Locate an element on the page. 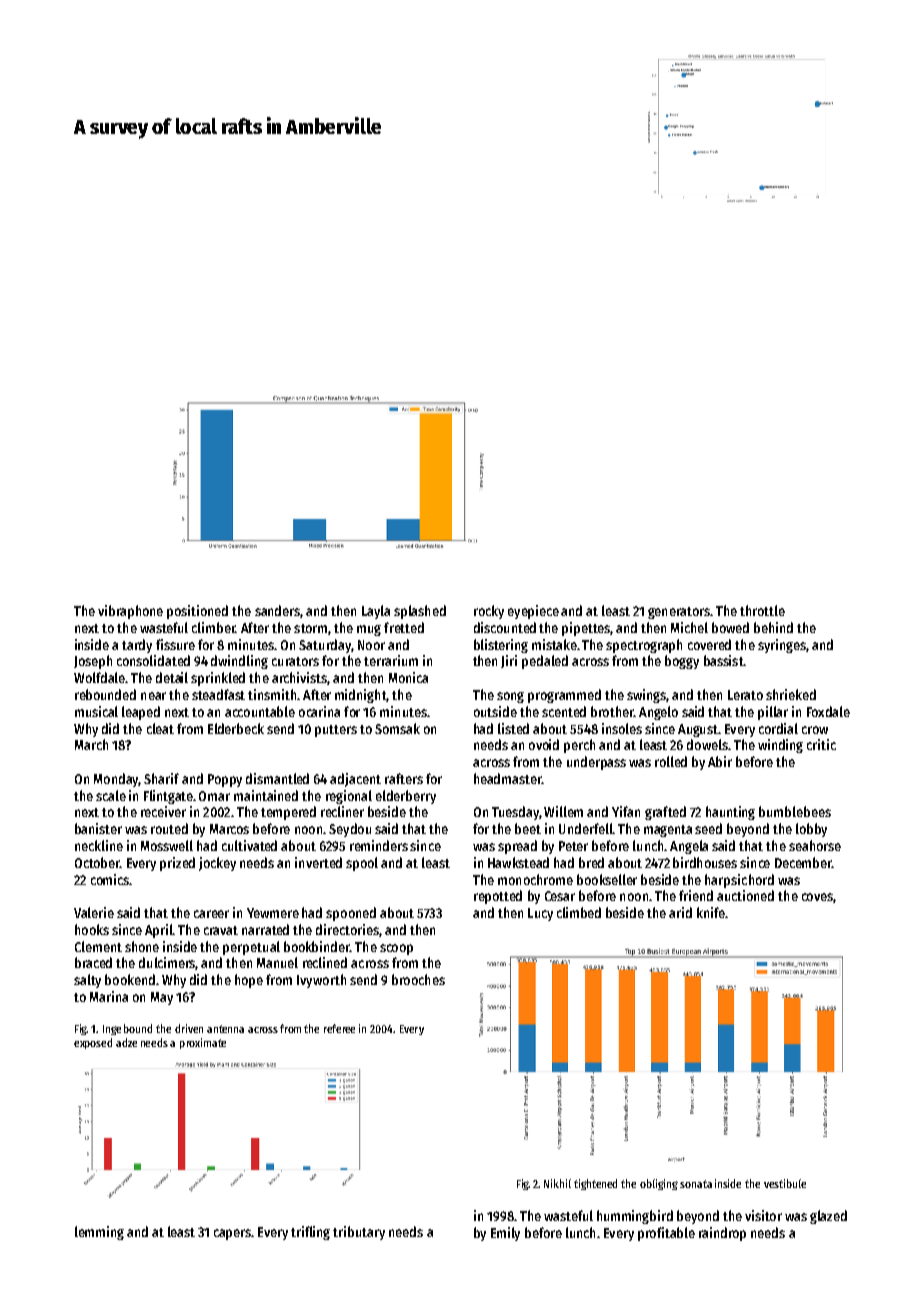  lemming is located at coordinates (99, 1233).
